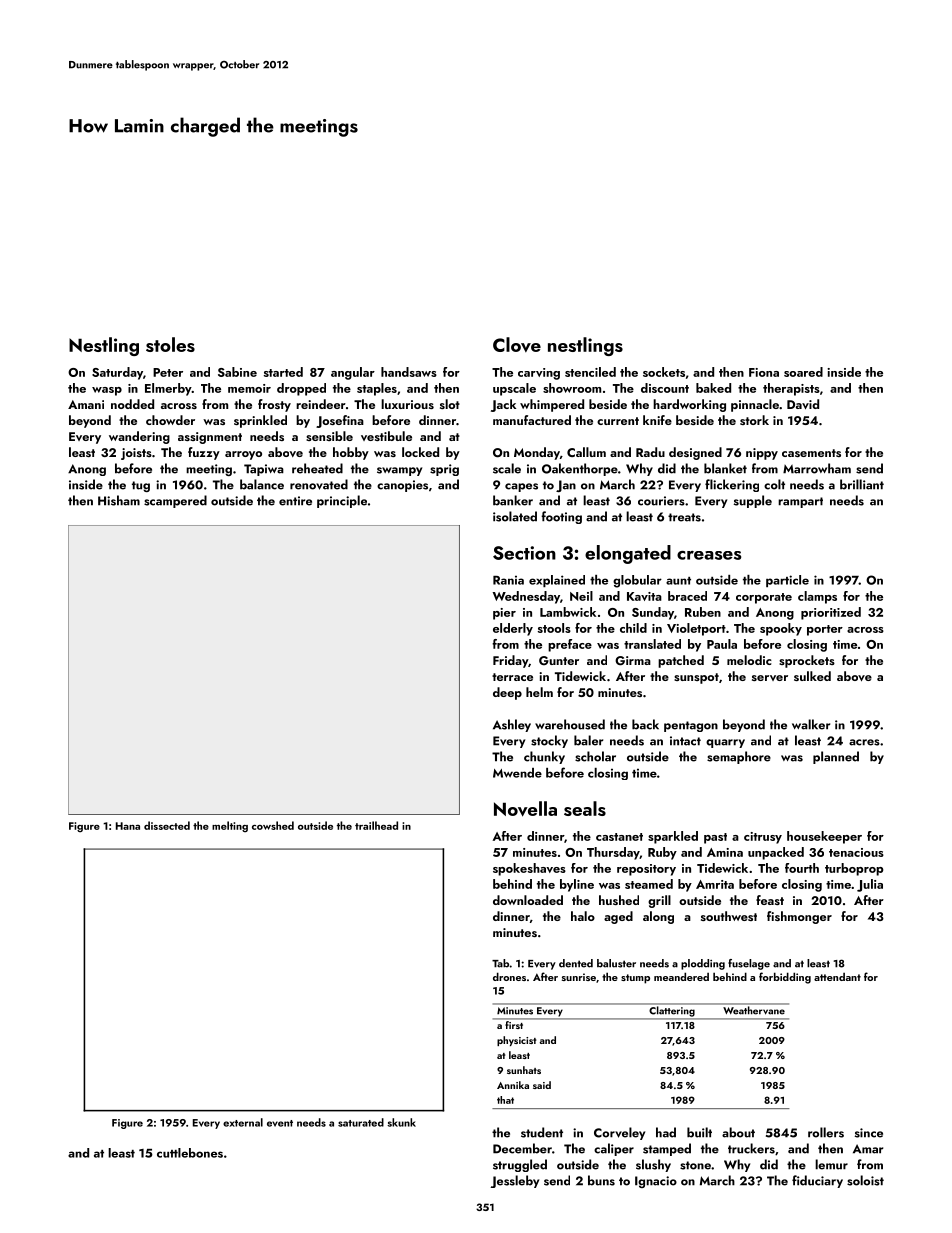  What do you see at coordinates (190, 1153) in the screenshot?
I see `cuttlebones` at bounding box center [190, 1153].
